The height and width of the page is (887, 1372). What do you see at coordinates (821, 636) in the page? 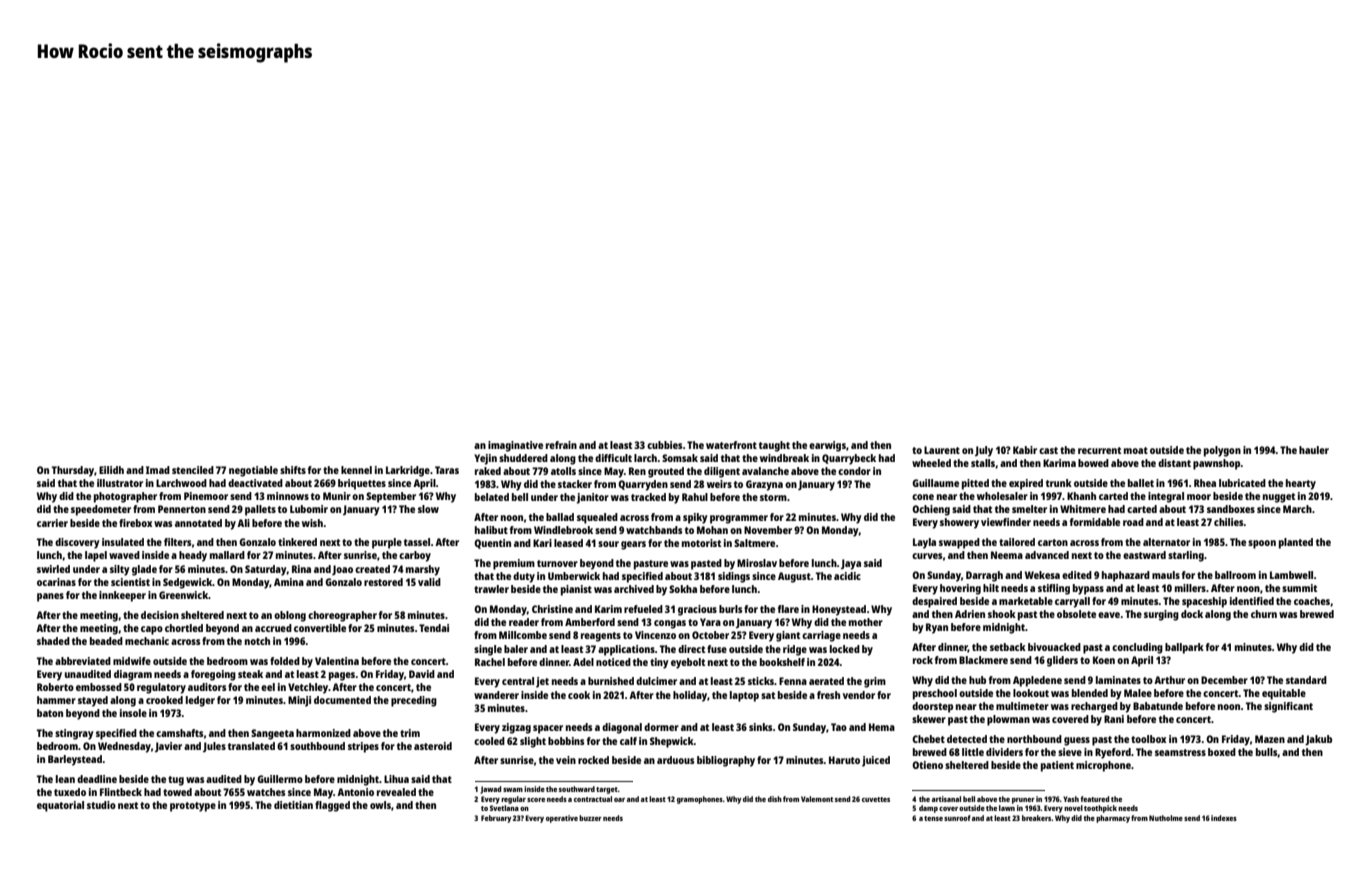
I see `carriage` at bounding box center [821, 636].
